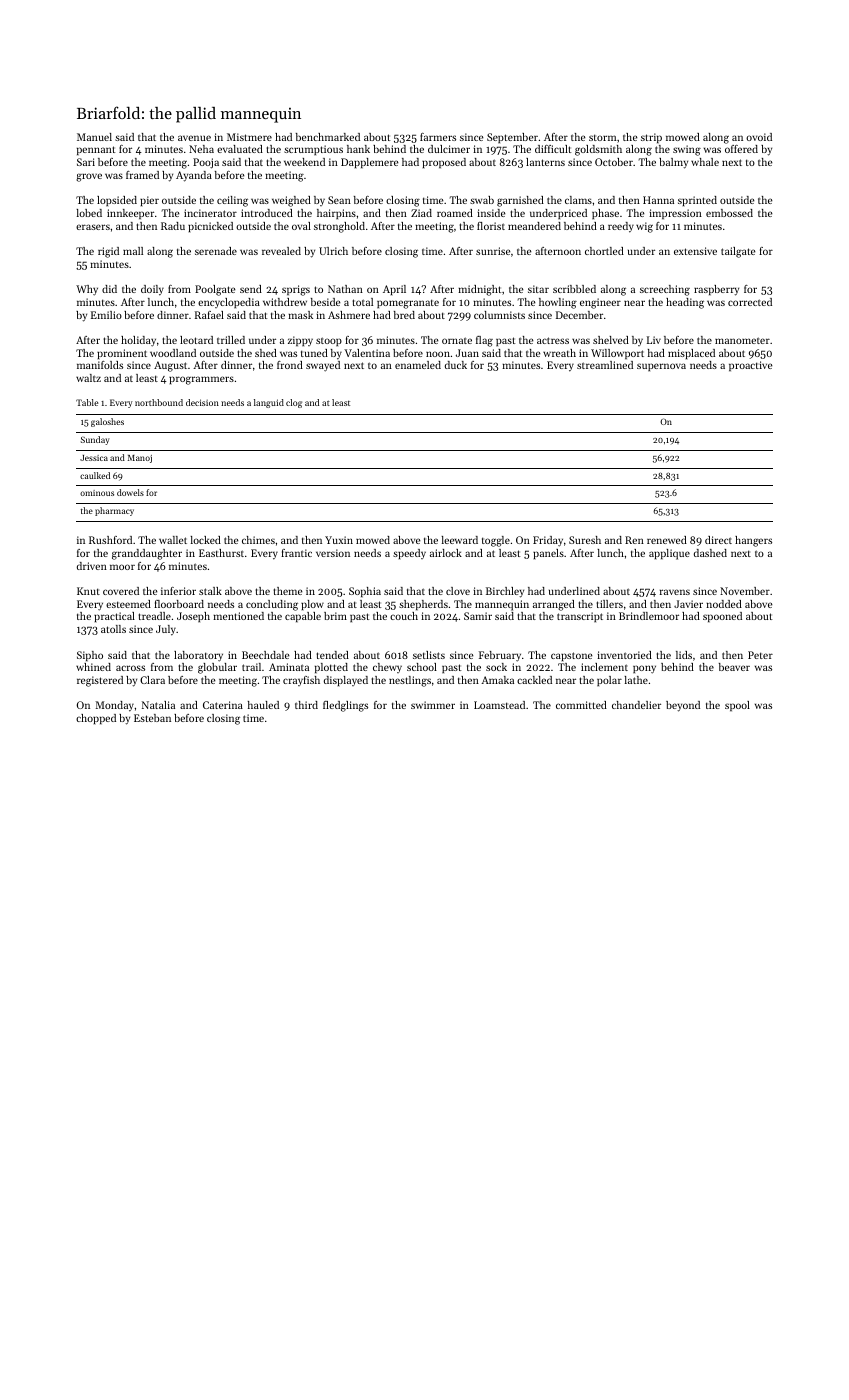  Describe the element at coordinates (585, 540) in the document. I see `Suresh` at that location.
